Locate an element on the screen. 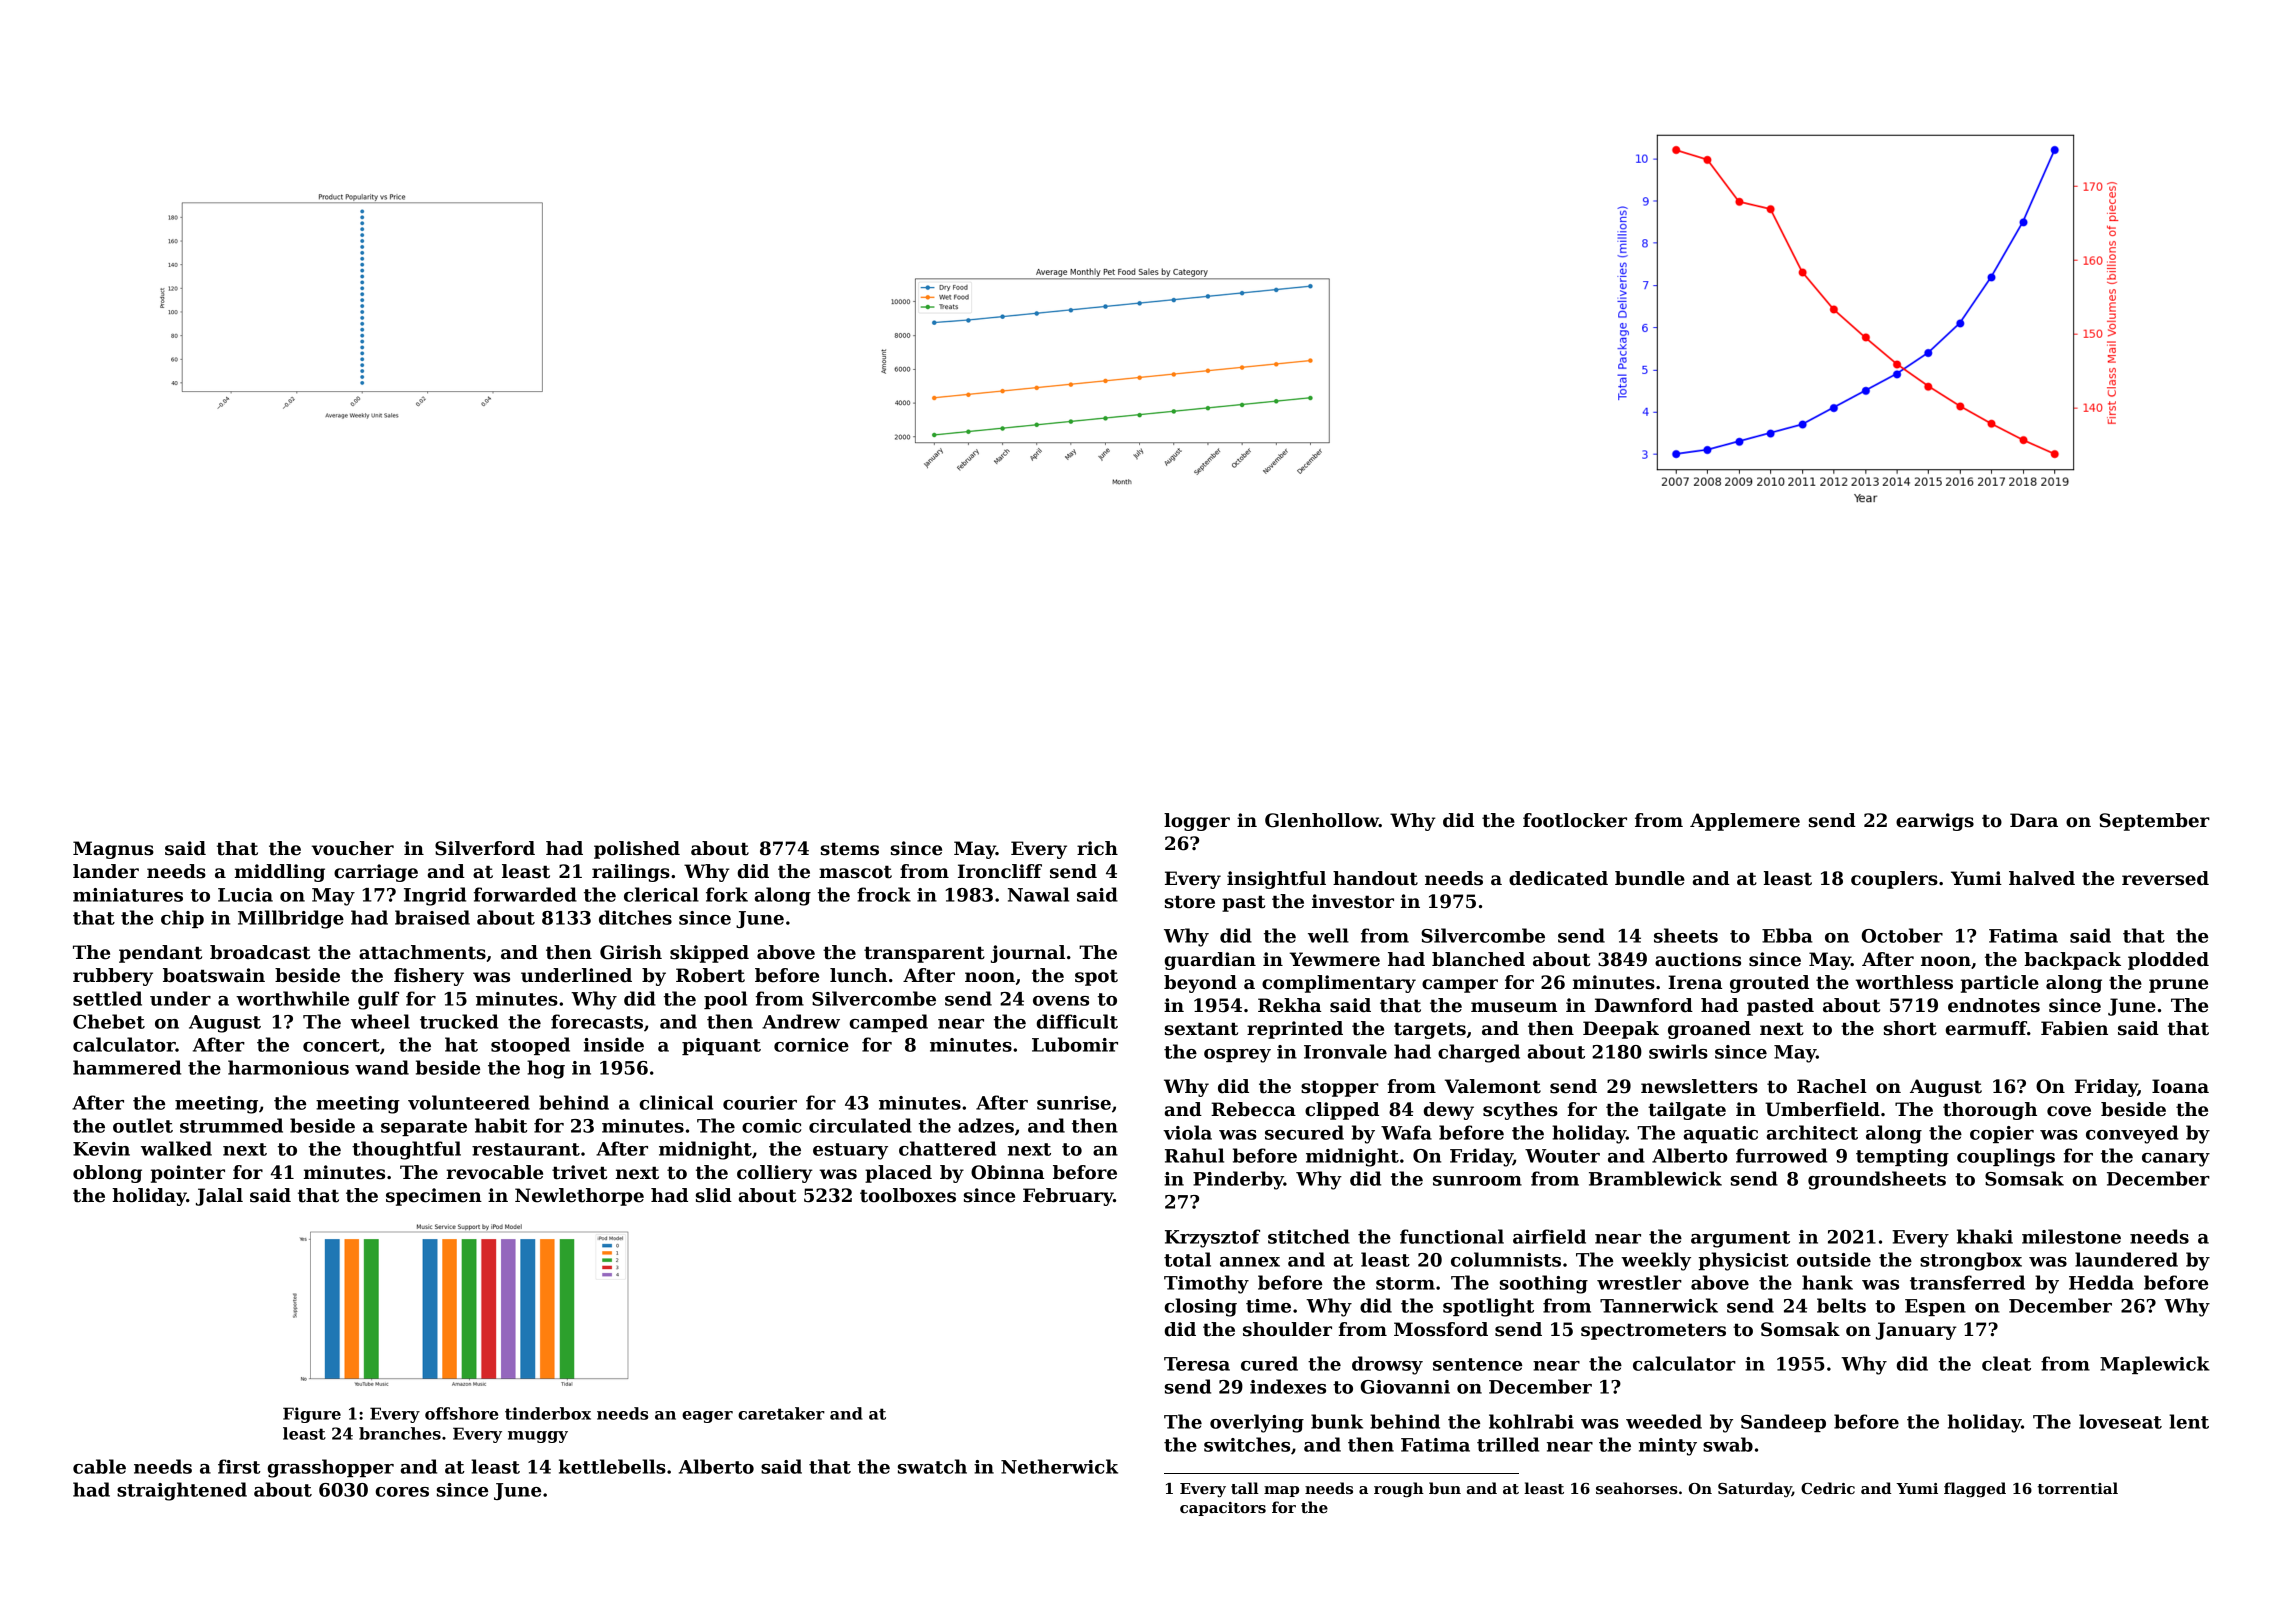 This screenshot has width=2282, height=1614. cores is located at coordinates (402, 1492).
